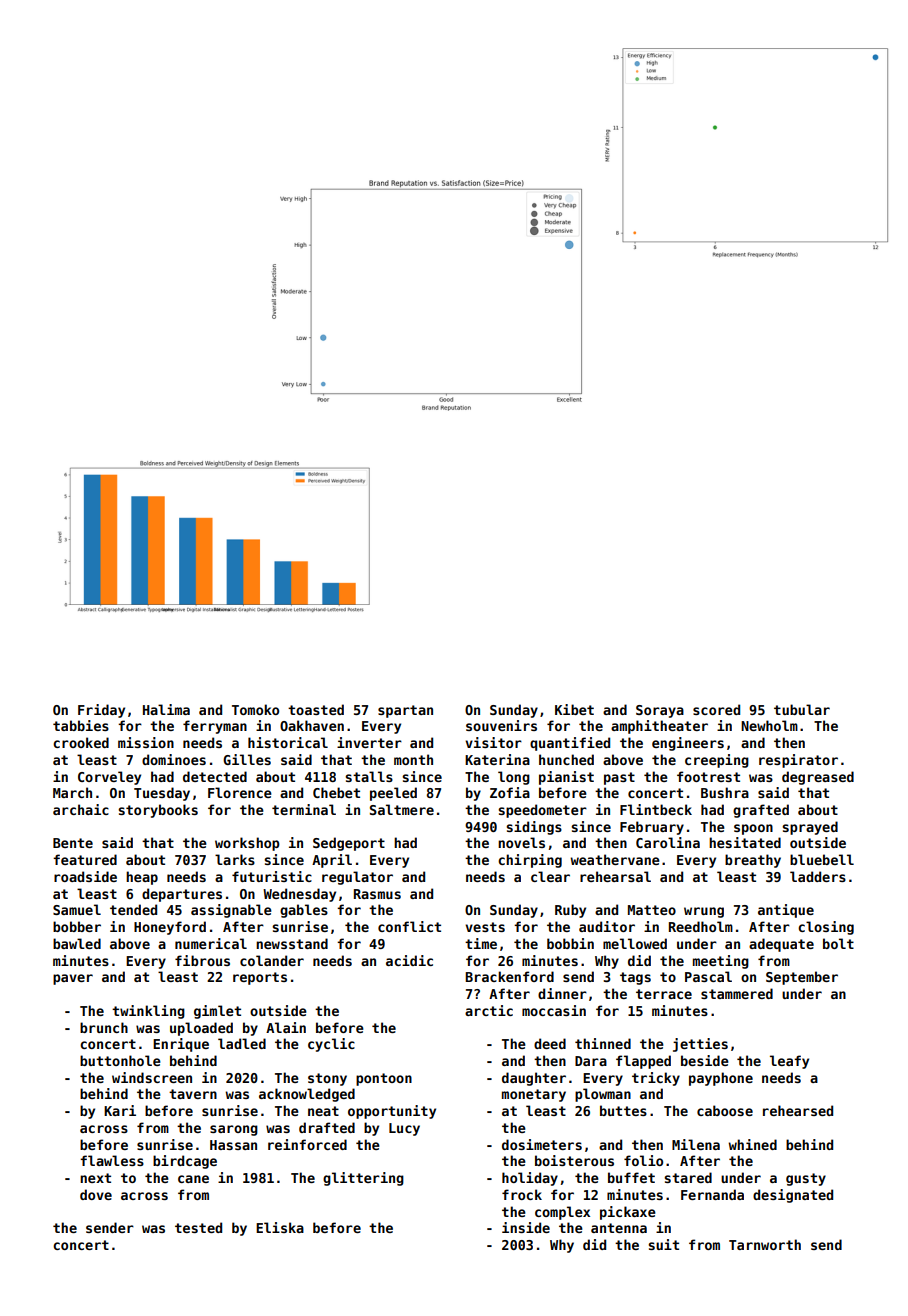  I want to click on Flintbeck, so click(656, 809).
